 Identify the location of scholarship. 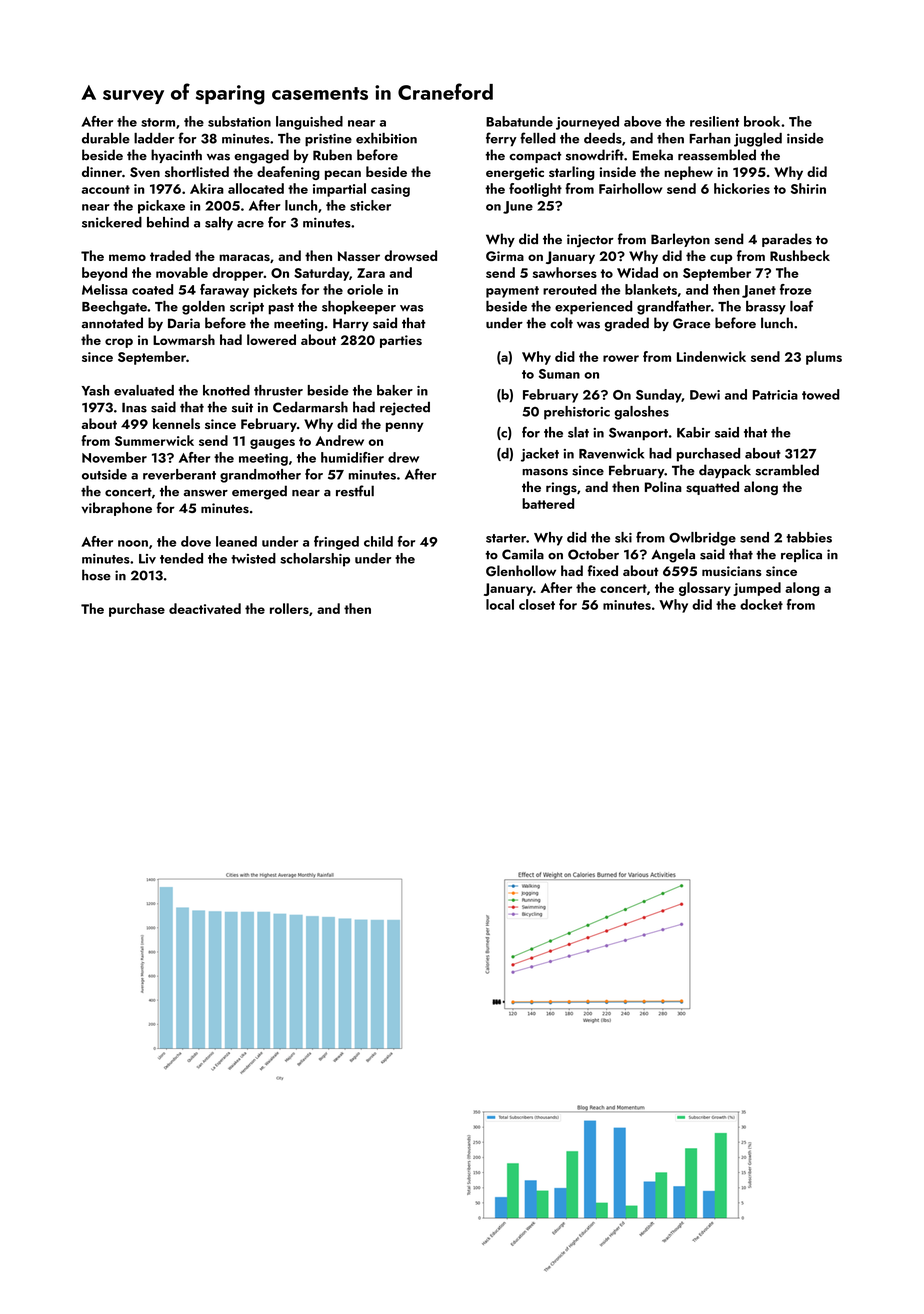
(315, 560).
